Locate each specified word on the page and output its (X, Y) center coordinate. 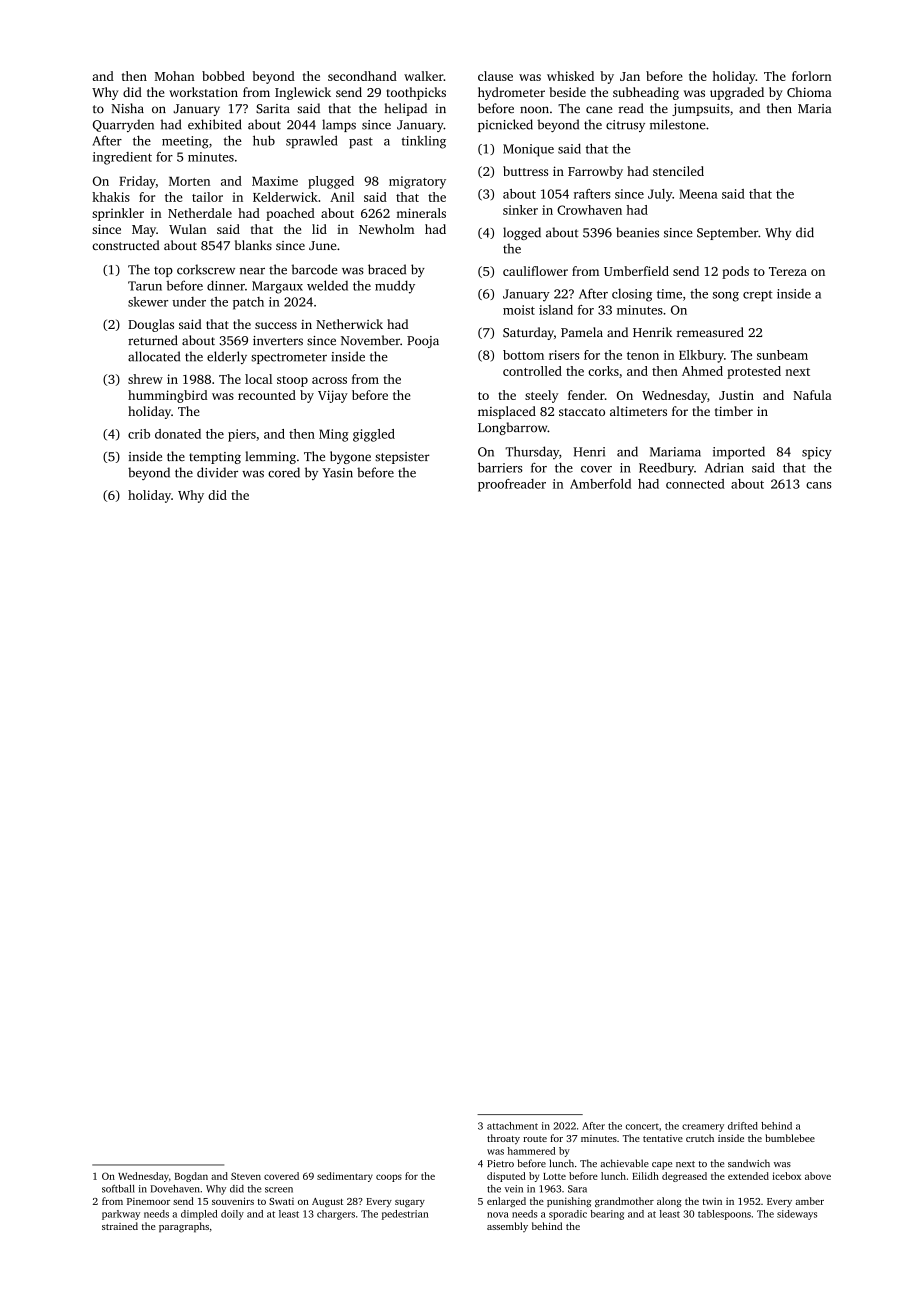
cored (284, 472)
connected (695, 484)
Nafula (812, 395)
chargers (336, 1215)
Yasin (337, 473)
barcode (314, 269)
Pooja (423, 342)
